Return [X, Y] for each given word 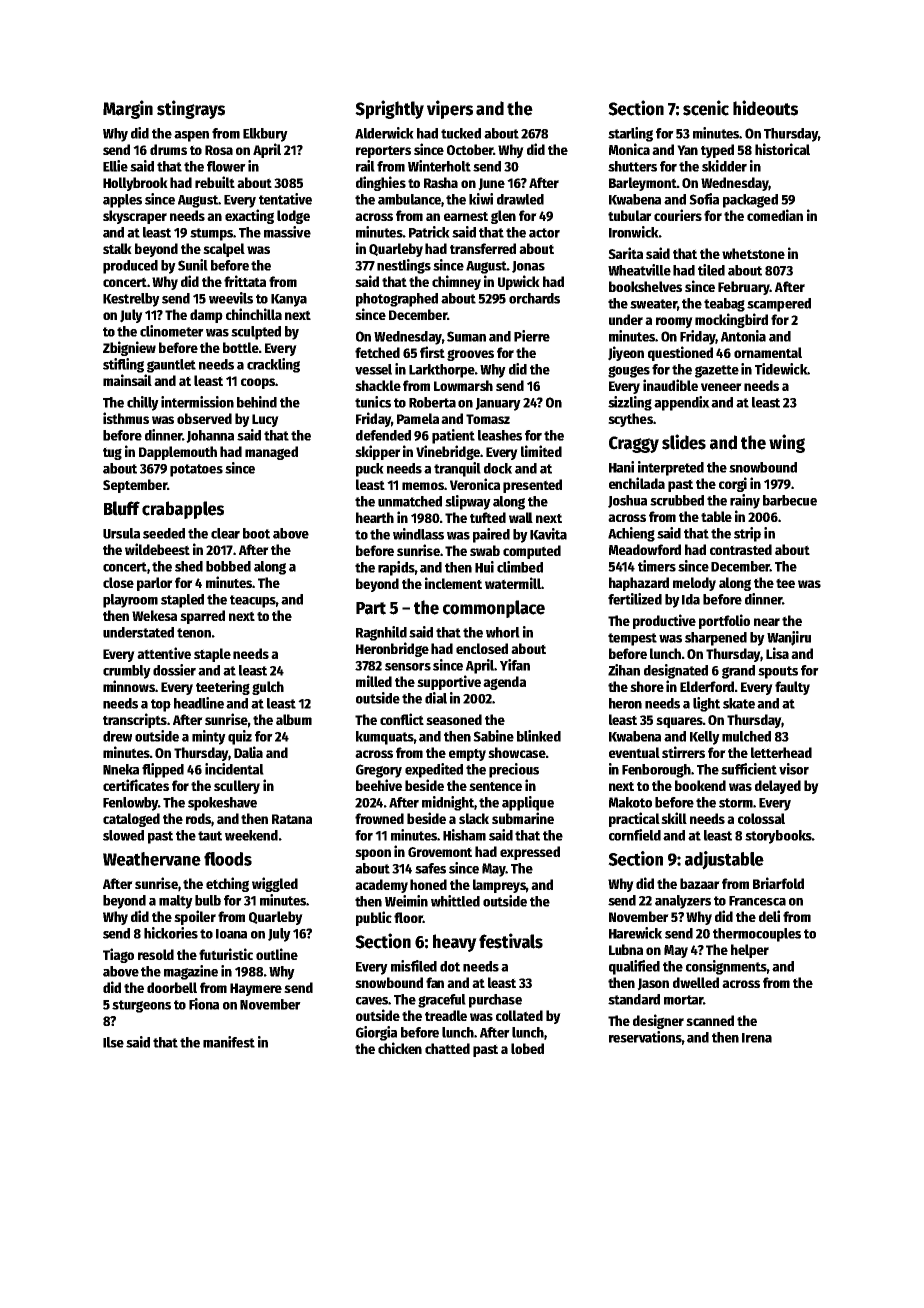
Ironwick [634, 232]
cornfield [635, 835]
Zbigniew [129, 348]
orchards [534, 298]
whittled [455, 901]
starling [630, 134]
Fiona [204, 1004]
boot [256, 533]
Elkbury [265, 135]
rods [198, 818]
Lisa [777, 653]
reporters [383, 151]
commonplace [494, 609]
